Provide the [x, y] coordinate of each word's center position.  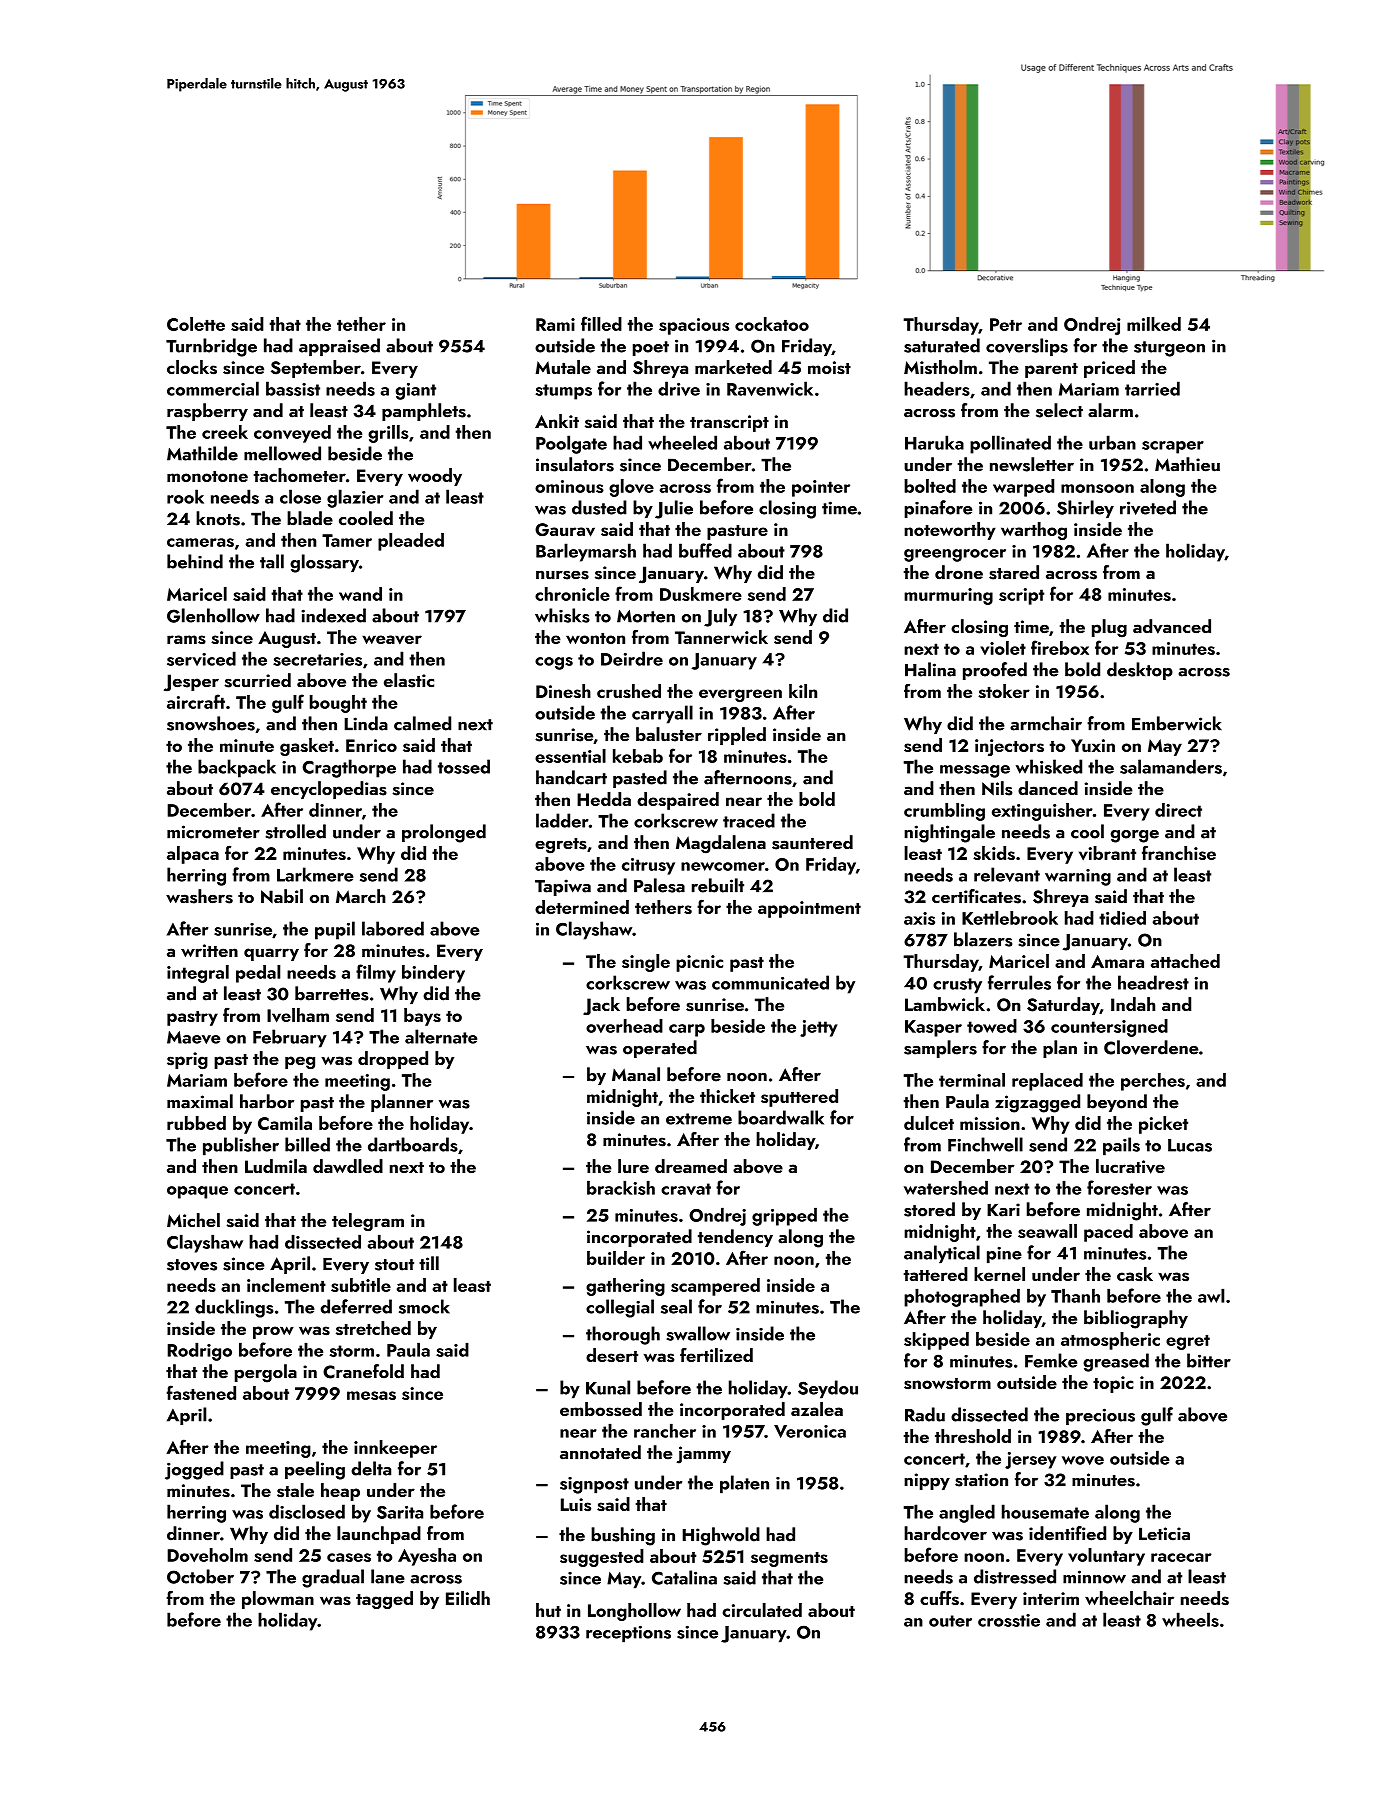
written [209, 950]
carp [687, 1030]
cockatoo [772, 324]
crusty [957, 986]
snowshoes [211, 723]
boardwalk [781, 1117]
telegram [368, 1222]
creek [225, 432]
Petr [1006, 324]
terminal [972, 1080]
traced [749, 820]
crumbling [944, 812]
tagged [384, 1600]
